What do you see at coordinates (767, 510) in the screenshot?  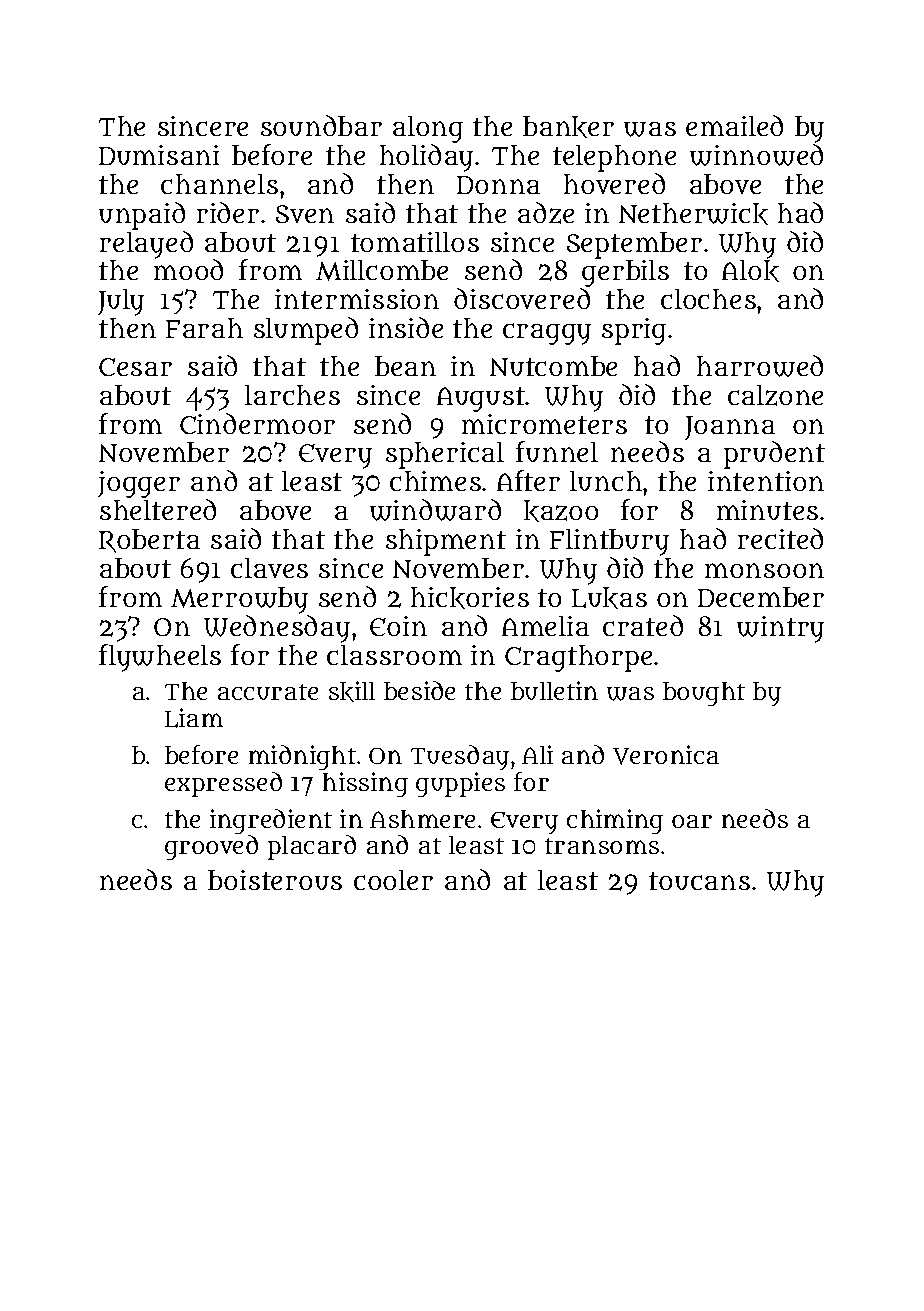 I see `minutes` at bounding box center [767, 510].
